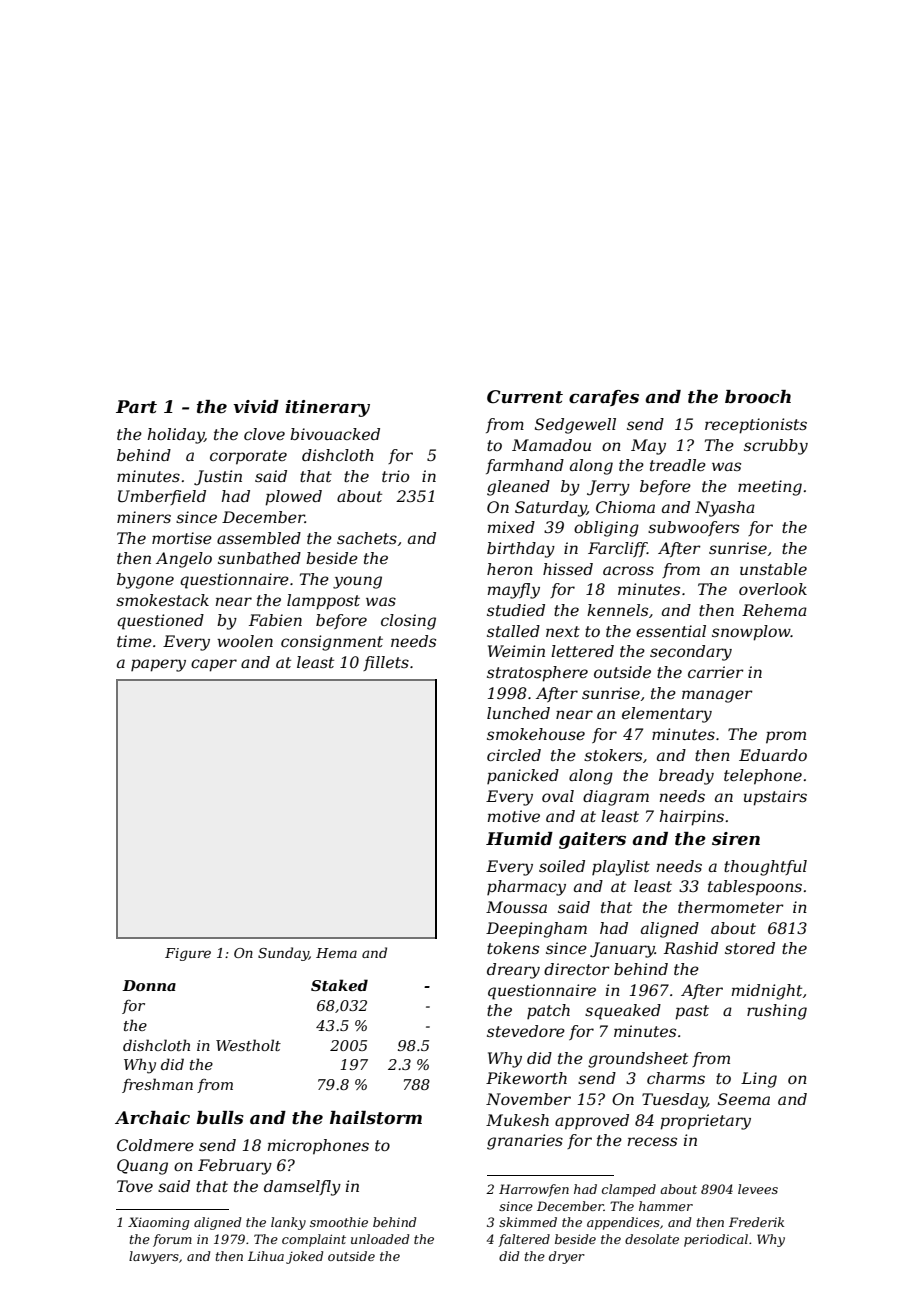 Image resolution: width=924 pixels, height=1314 pixels. Describe the element at coordinates (513, 631) in the screenshot. I see `stalled` at that location.
